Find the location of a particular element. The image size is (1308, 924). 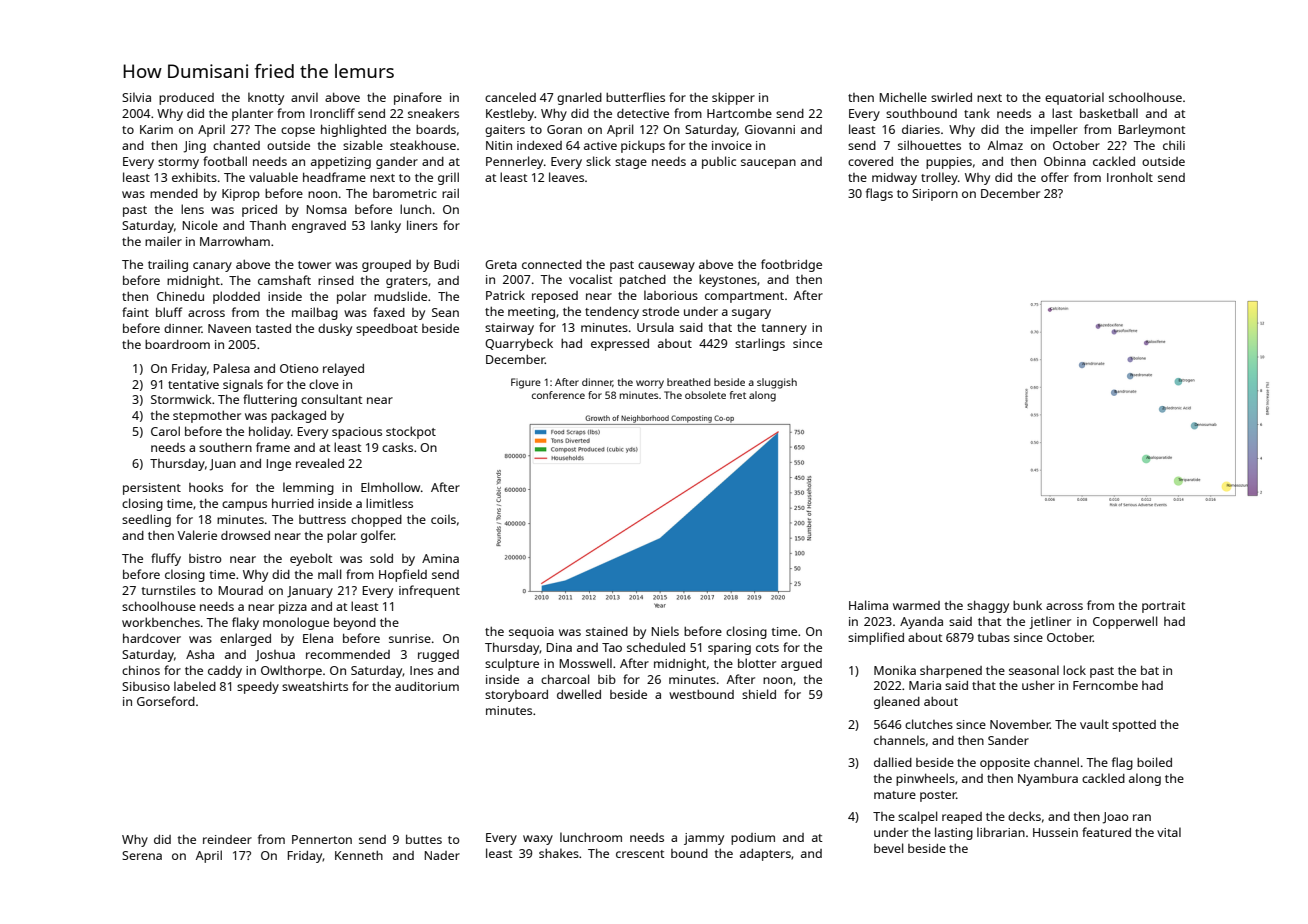

knotty is located at coordinates (266, 98).
